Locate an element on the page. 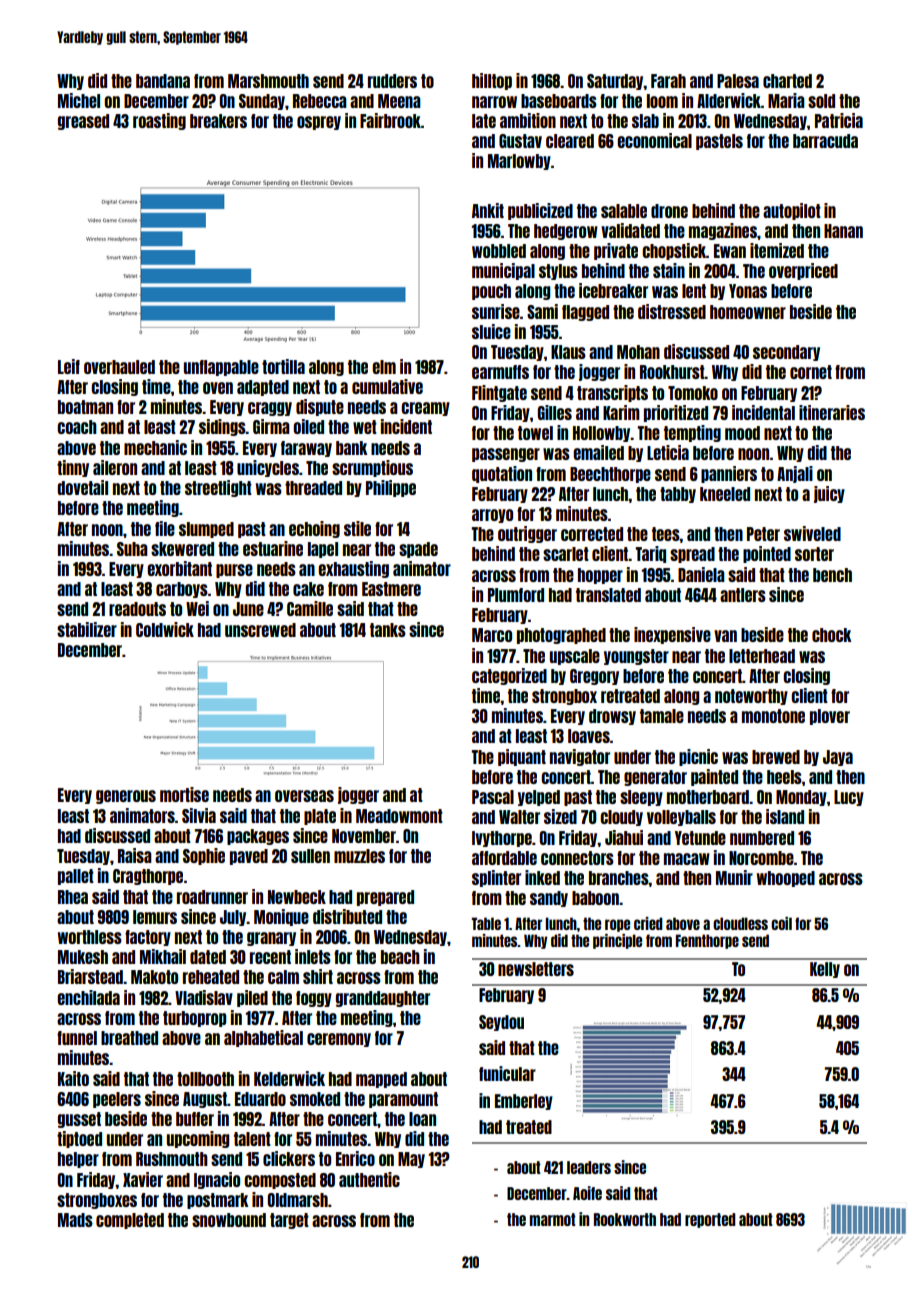  reported is located at coordinates (710, 1220).
